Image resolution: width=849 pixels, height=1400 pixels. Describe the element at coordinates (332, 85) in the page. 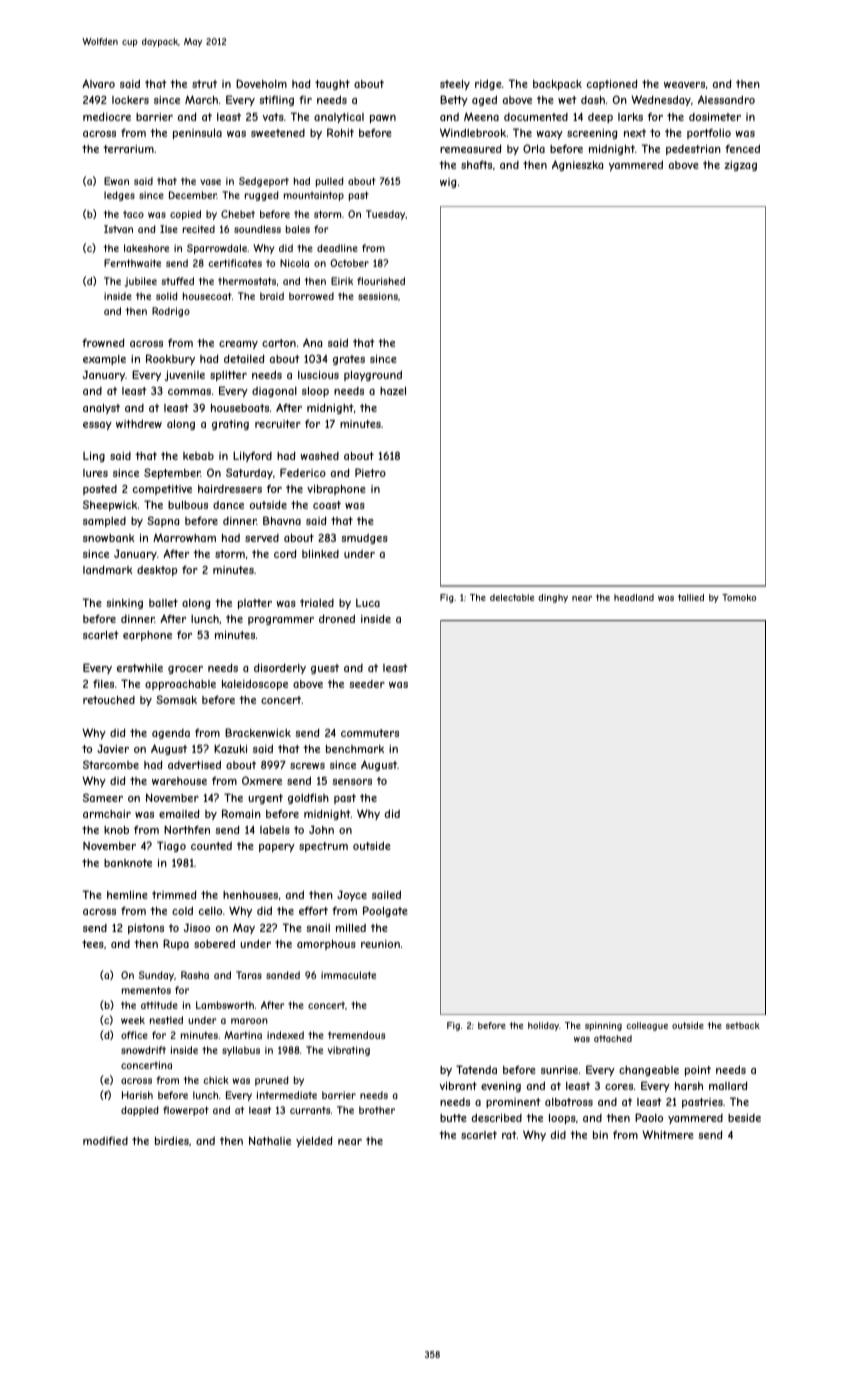

I see `taught` at that location.
